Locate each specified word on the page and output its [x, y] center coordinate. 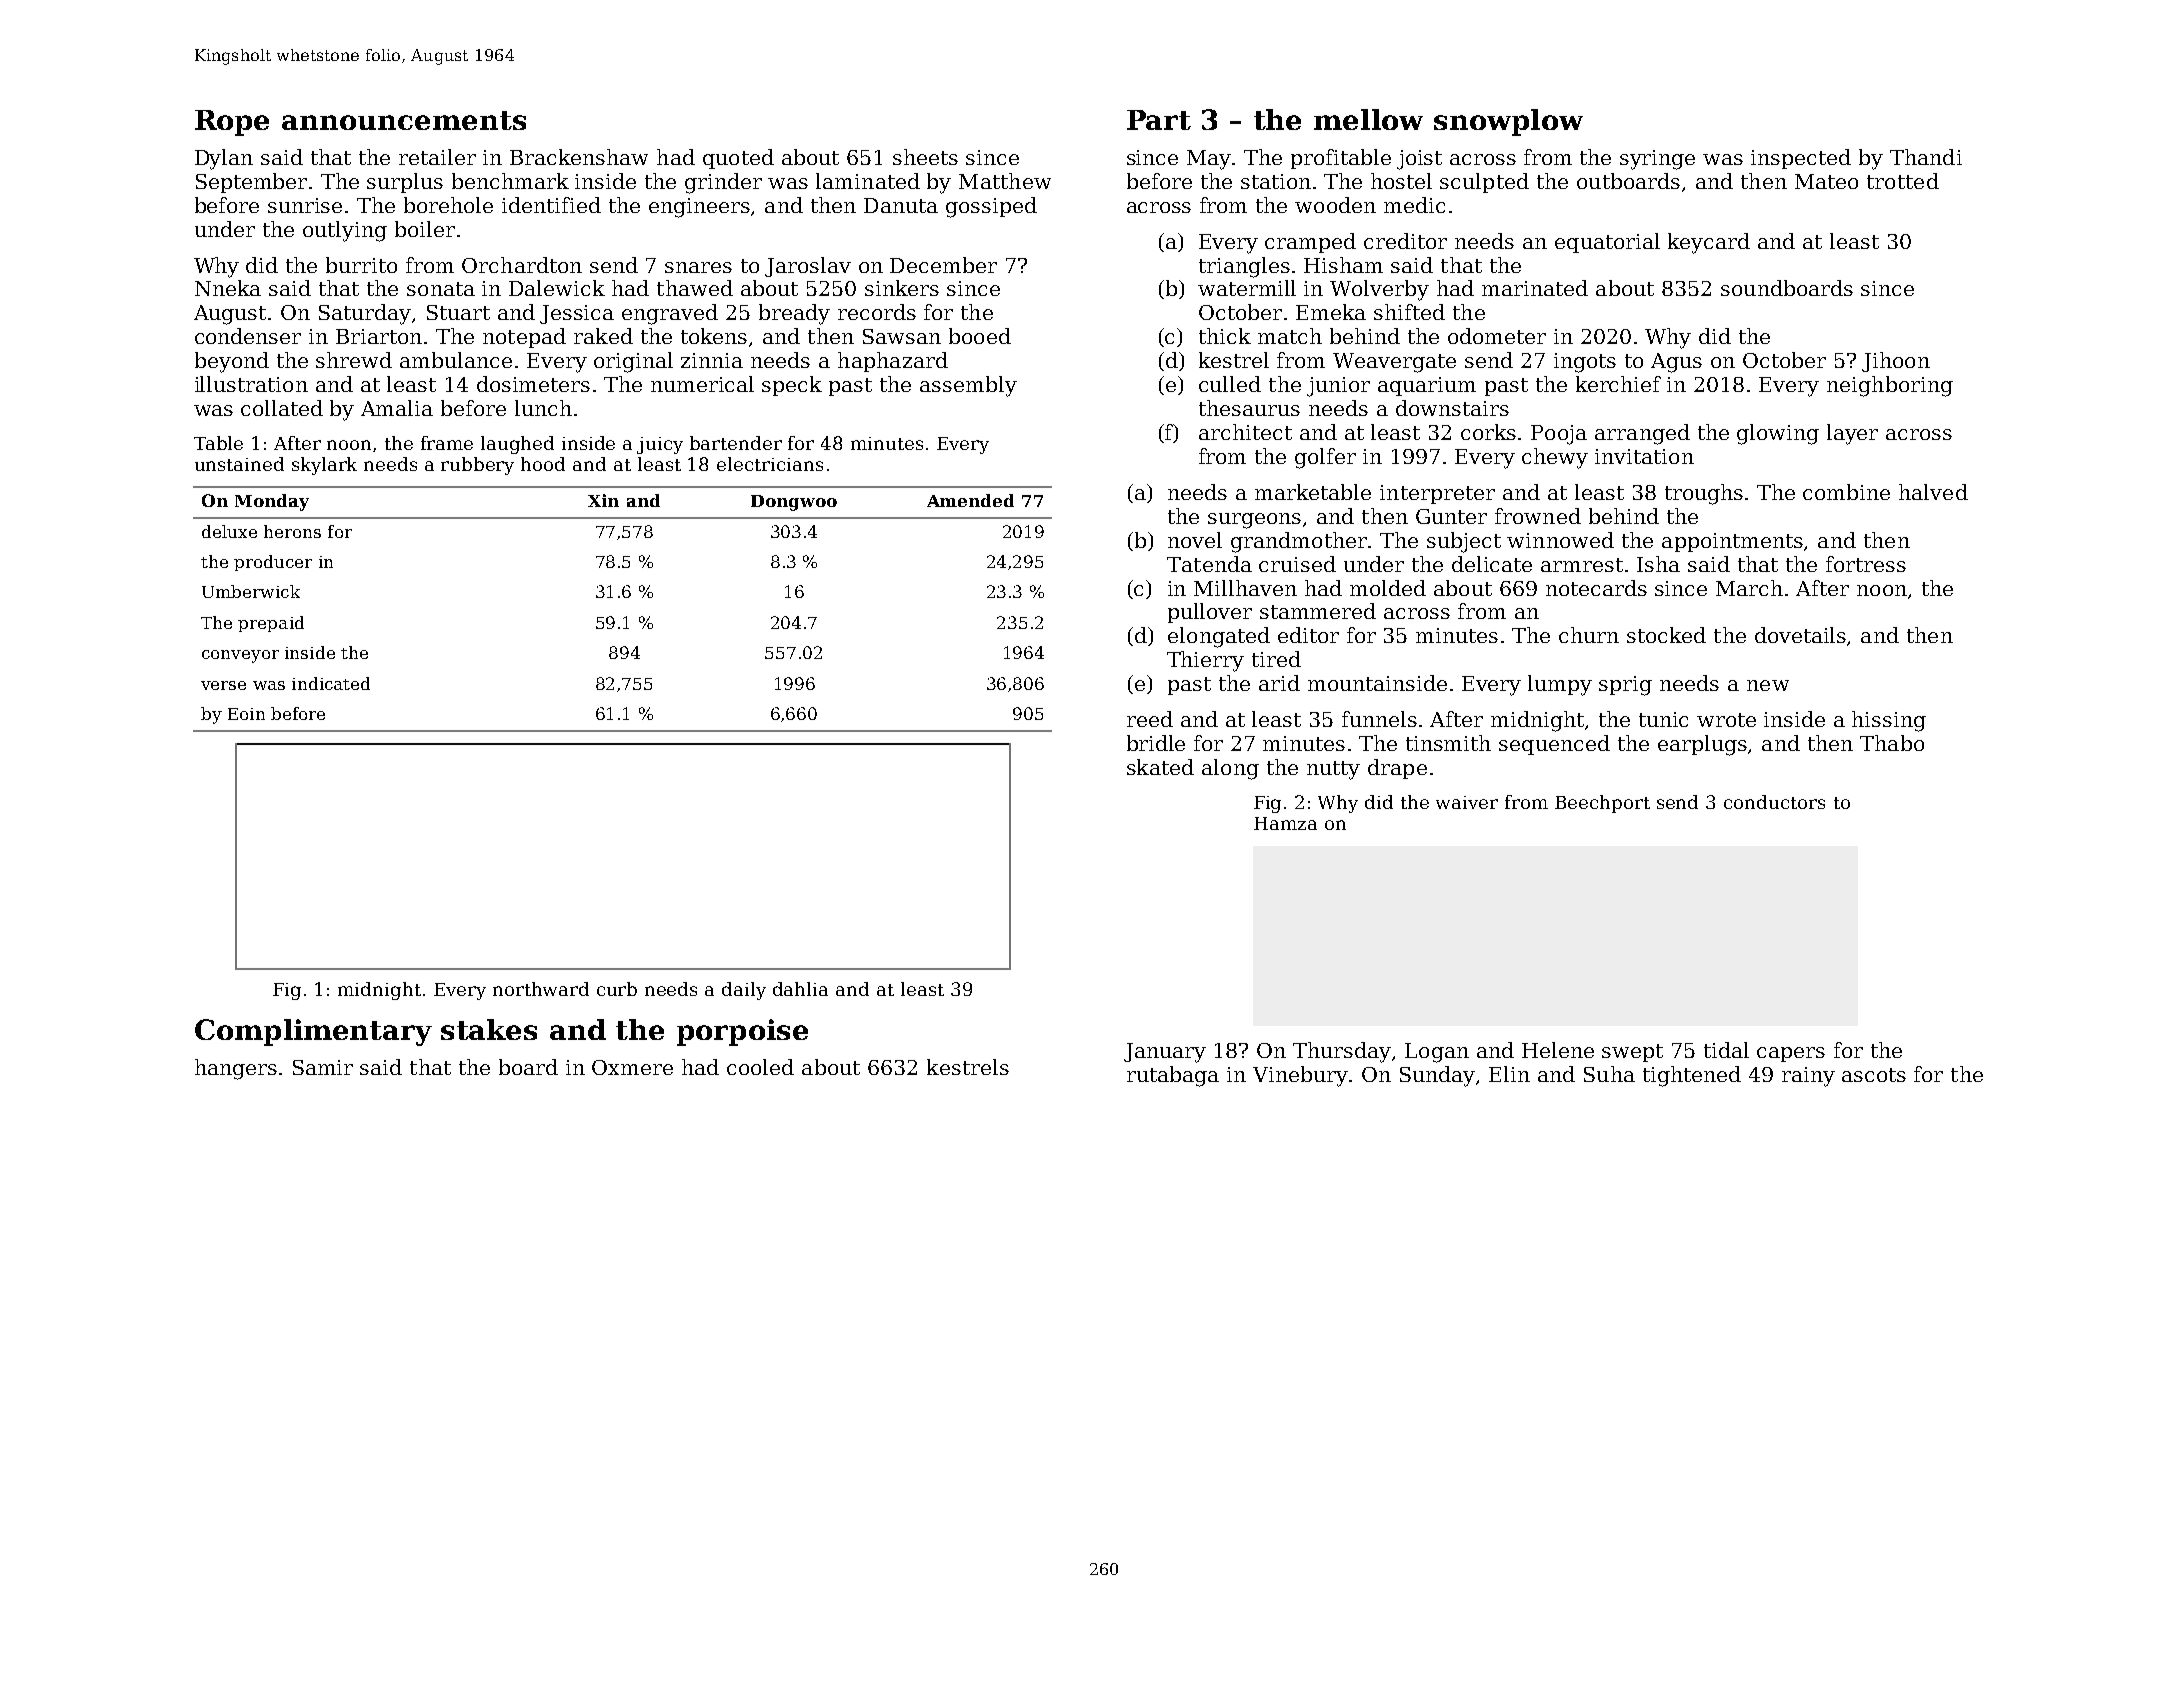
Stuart [458, 312]
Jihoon [1896, 362]
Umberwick [251, 591]
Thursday [1342, 1052]
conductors [1774, 802]
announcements [404, 120]
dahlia [800, 989]
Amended [970, 500]
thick [1225, 336]
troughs [1704, 494]
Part [1159, 120]
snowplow [1508, 122]
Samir [323, 1067]
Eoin [246, 714]
